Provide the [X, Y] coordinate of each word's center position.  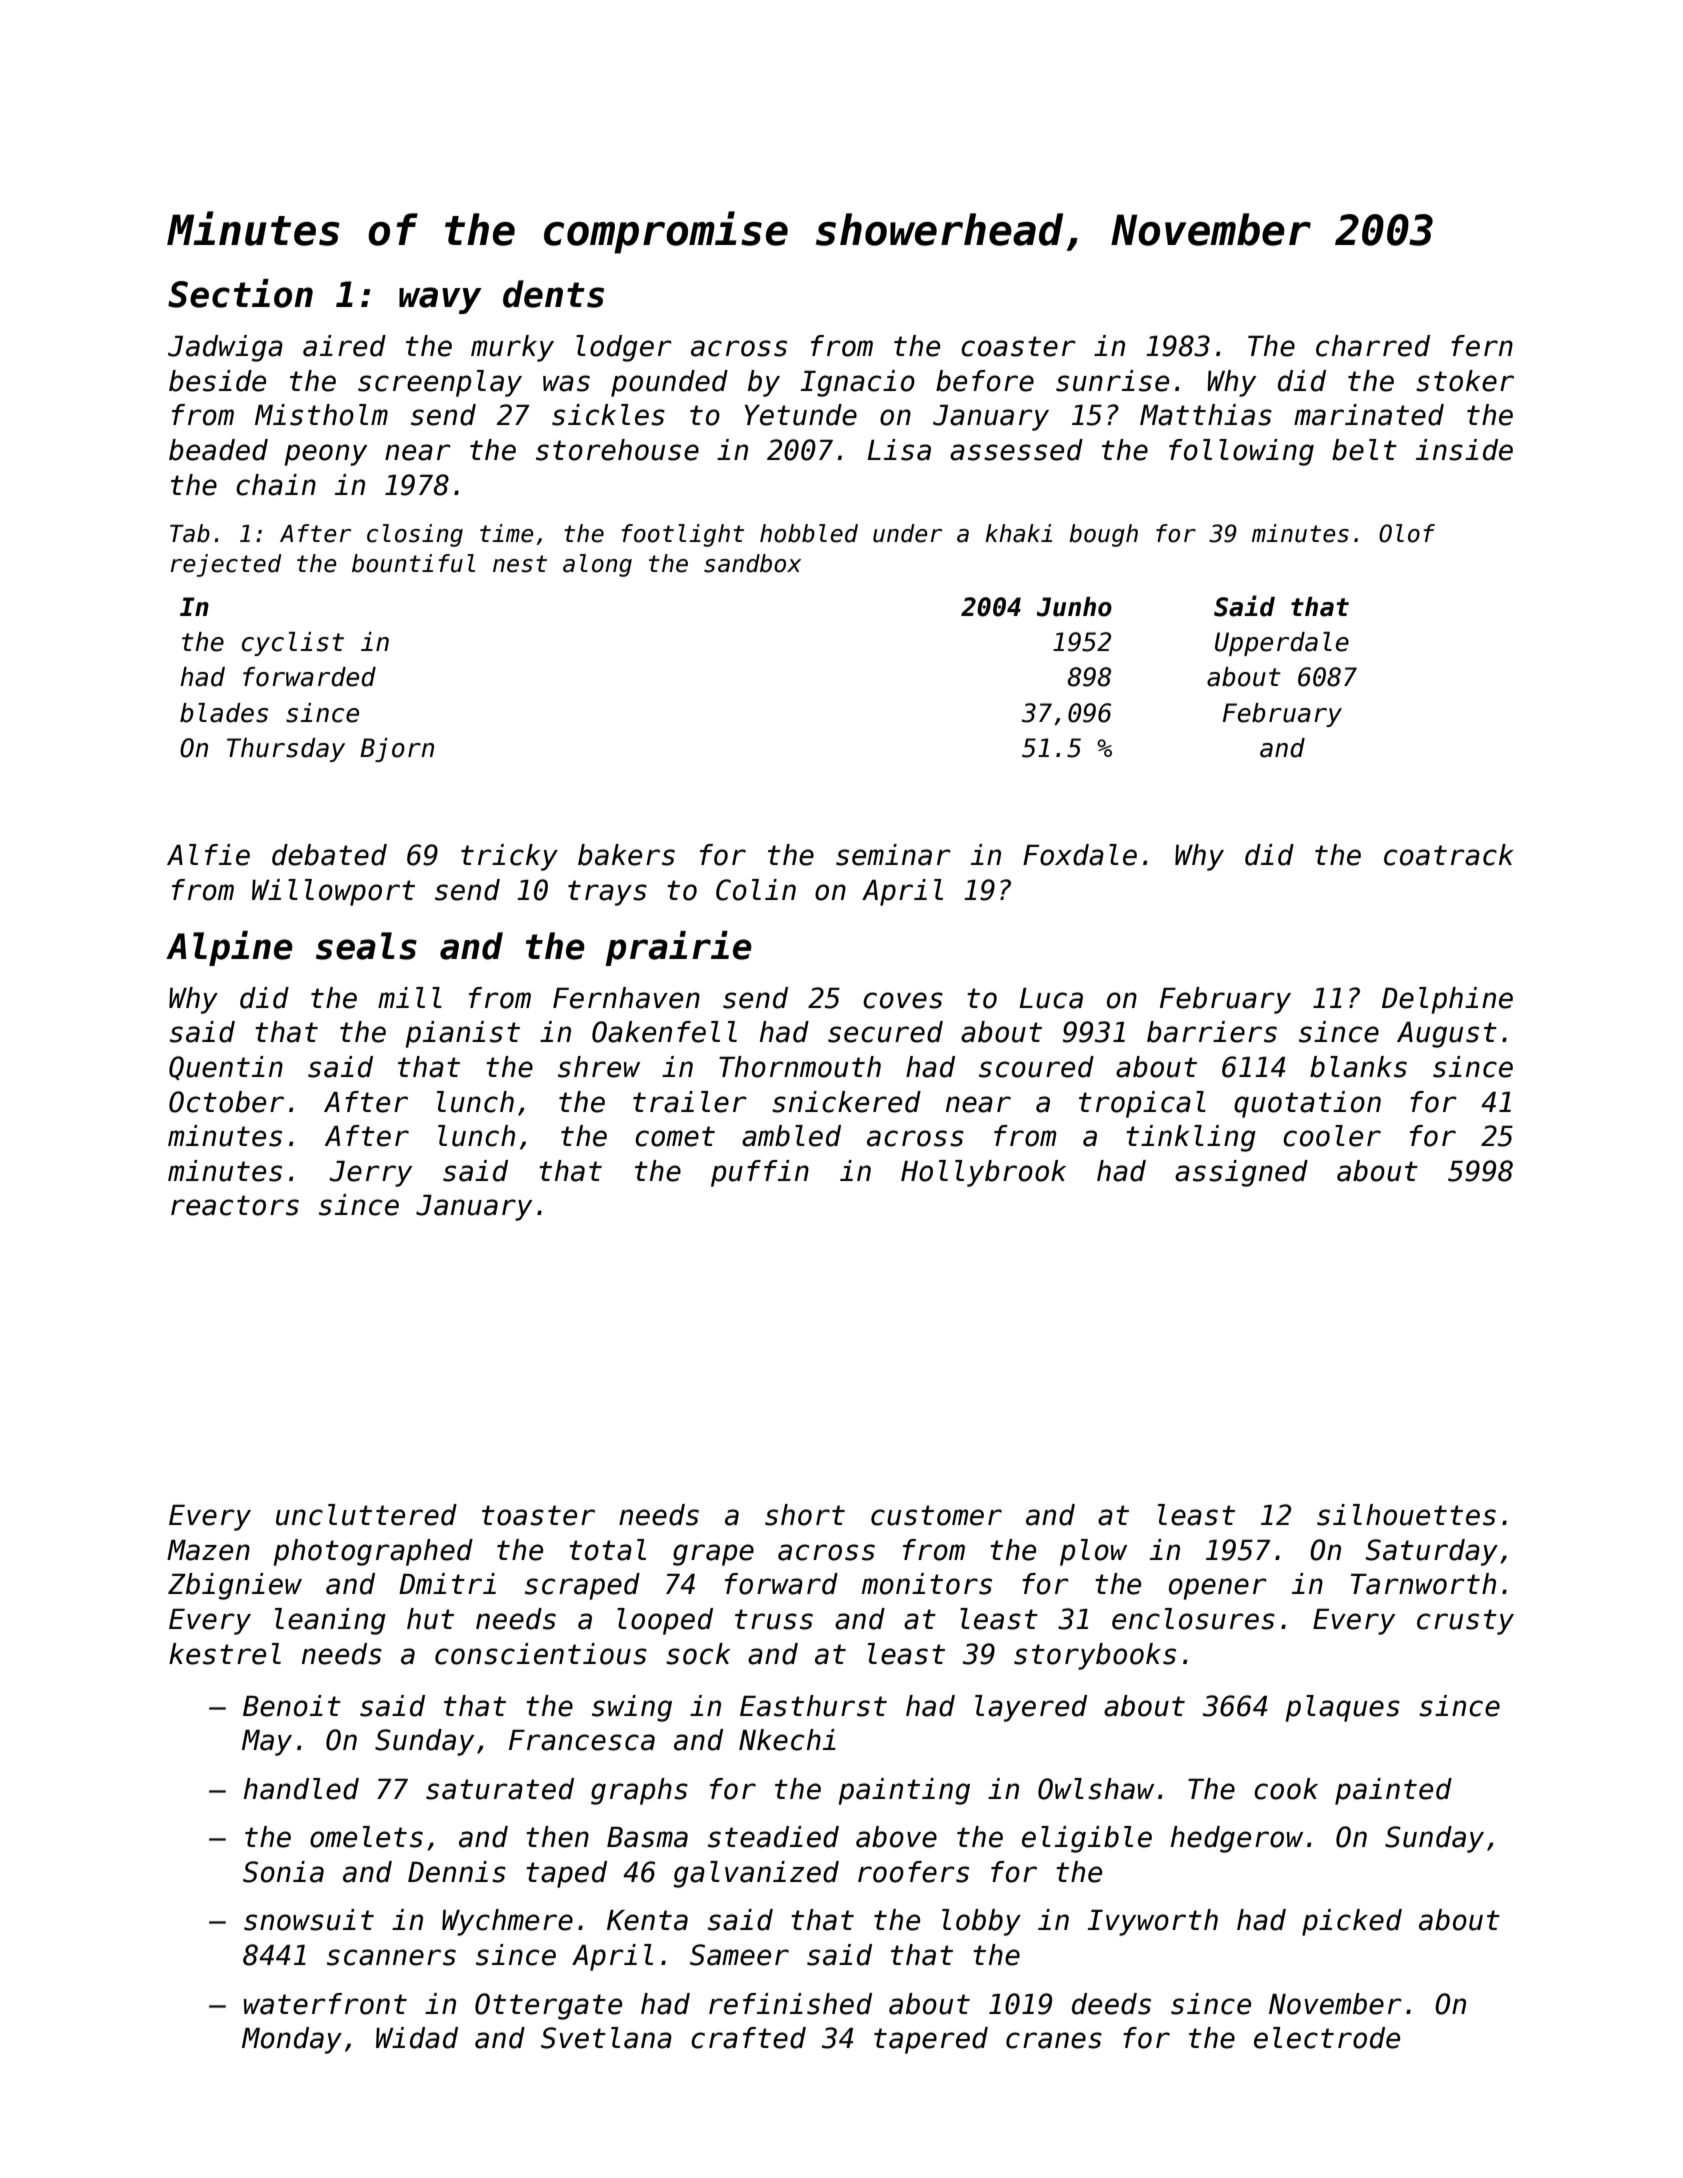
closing [415, 535]
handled [301, 1789]
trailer [690, 1102]
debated [329, 855]
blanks [1358, 1067]
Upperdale [1282, 644]
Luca [1051, 998]
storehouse [617, 450]
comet [675, 1136]
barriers [1212, 1032]
